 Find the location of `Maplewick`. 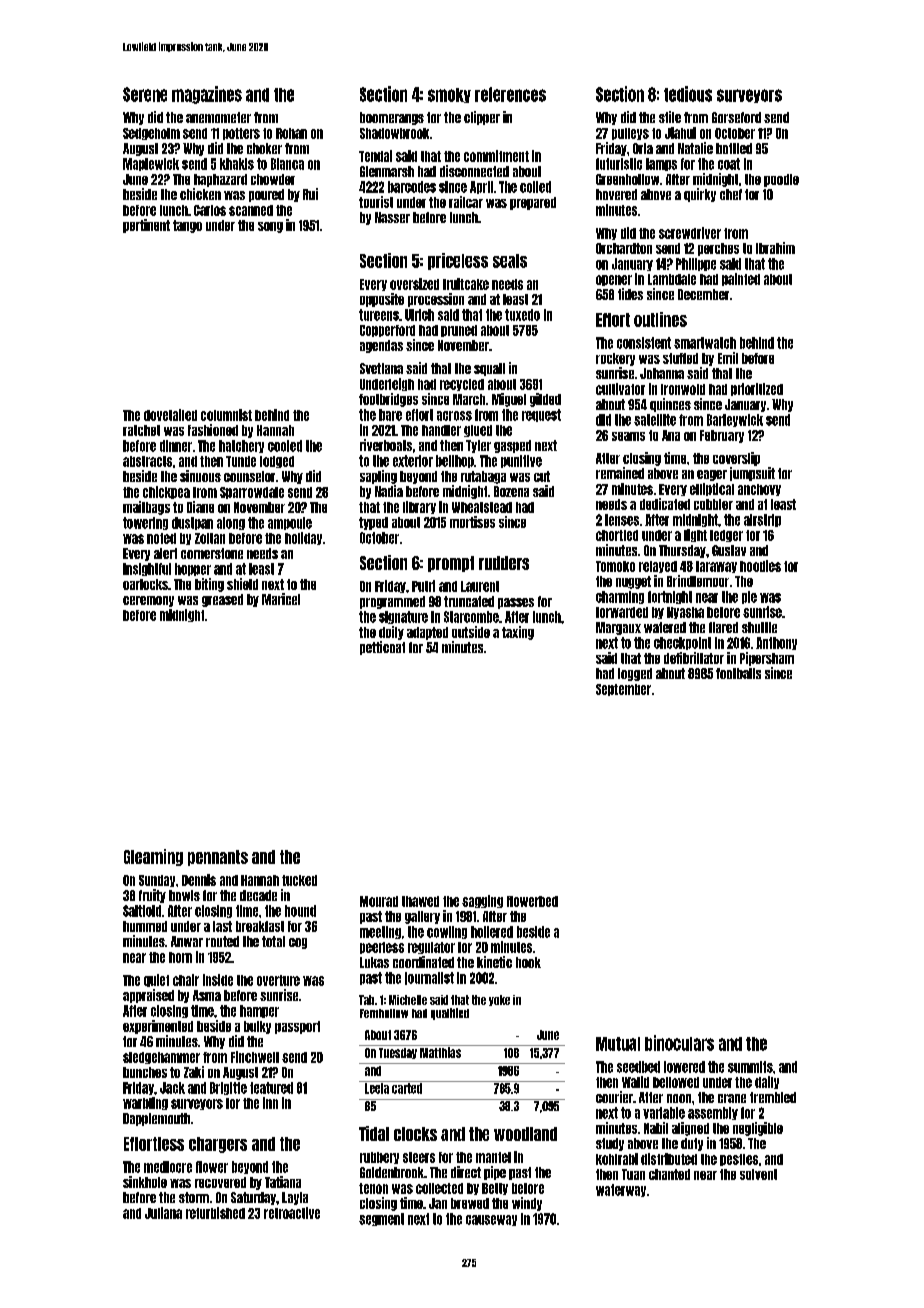

Maplewick is located at coordinates (151, 164).
